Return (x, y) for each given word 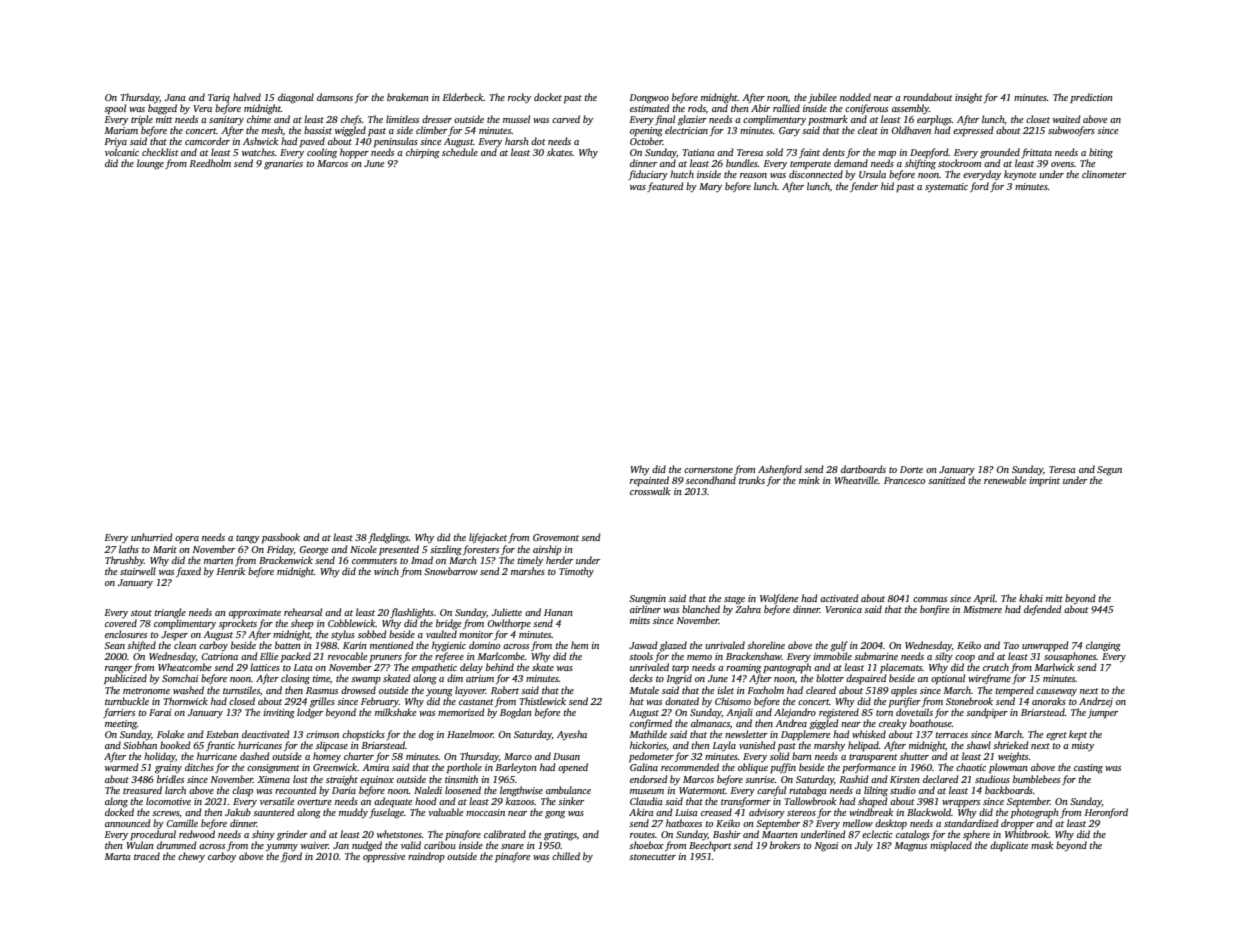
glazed (673, 646)
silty (944, 657)
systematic (946, 187)
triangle (170, 613)
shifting (920, 164)
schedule (460, 152)
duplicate (1009, 846)
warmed (122, 767)
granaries (283, 165)
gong (555, 815)
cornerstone (708, 470)
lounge (150, 164)
